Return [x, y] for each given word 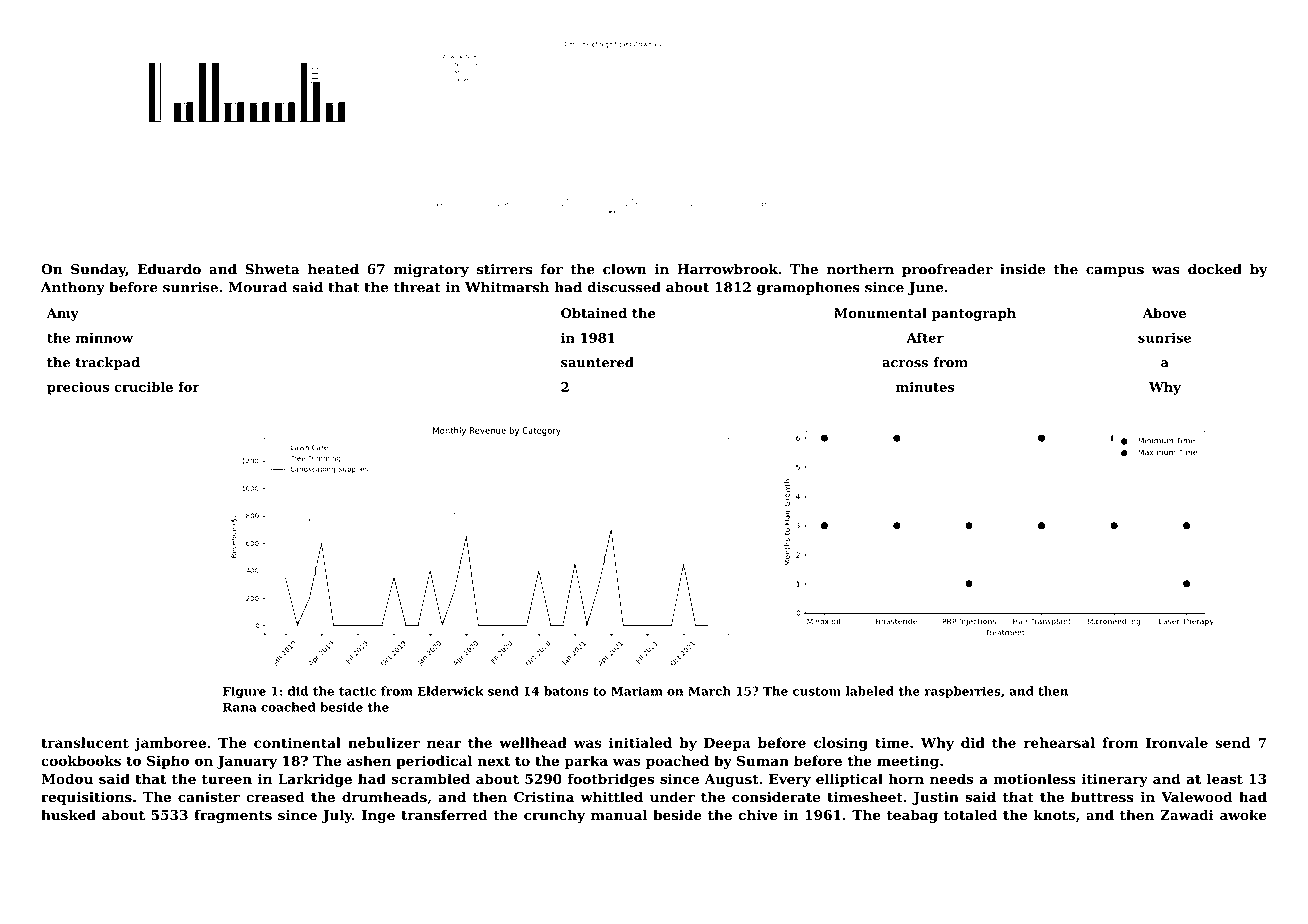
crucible [143, 387]
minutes [925, 387]
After [925, 337]
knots [1054, 815]
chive [758, 815]
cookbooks [81, 760]
